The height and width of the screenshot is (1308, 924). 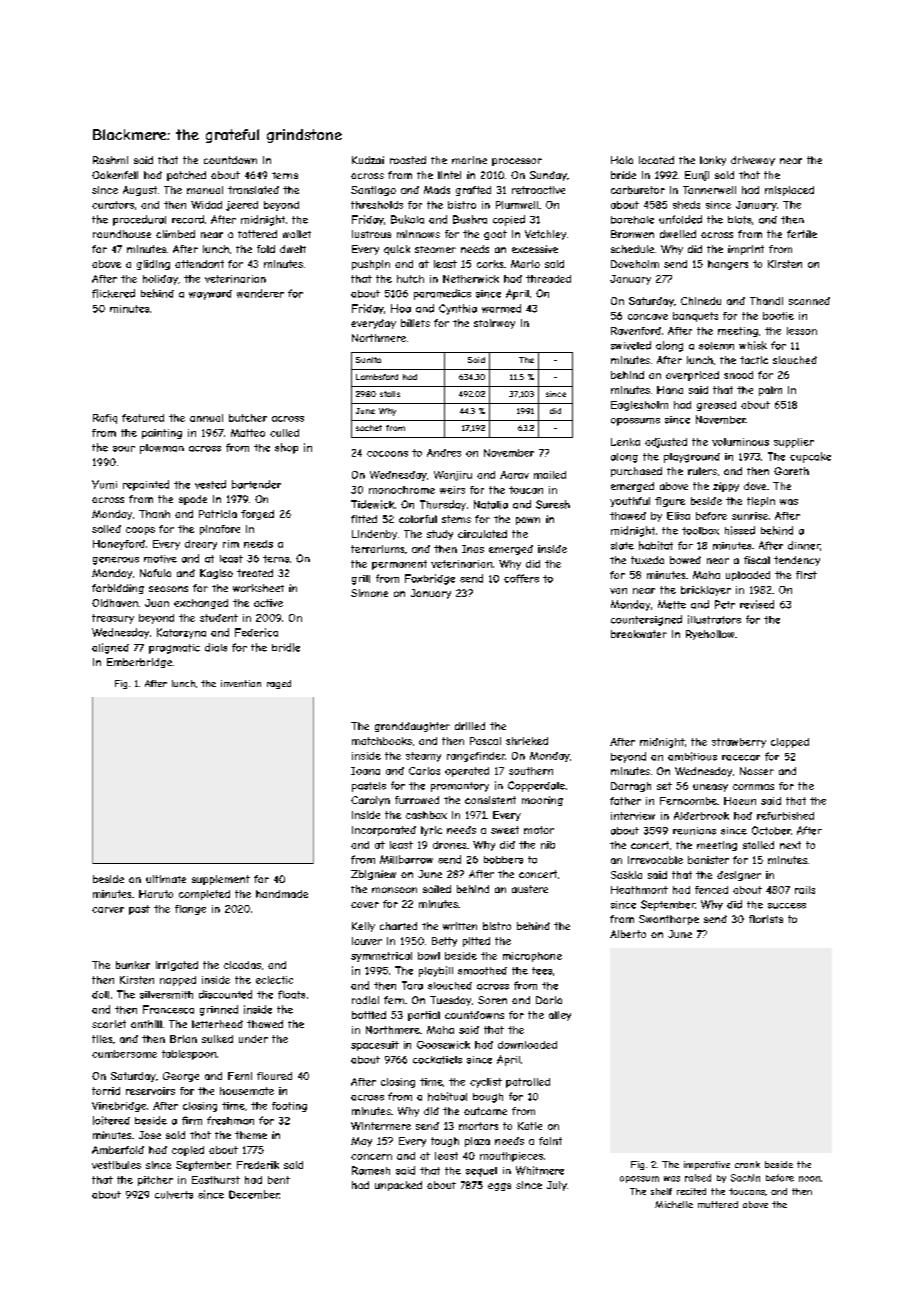 What do you see at coordinates (470, 726) in the screenshot?
I see `drilled` at bounding box center [470, 726].
